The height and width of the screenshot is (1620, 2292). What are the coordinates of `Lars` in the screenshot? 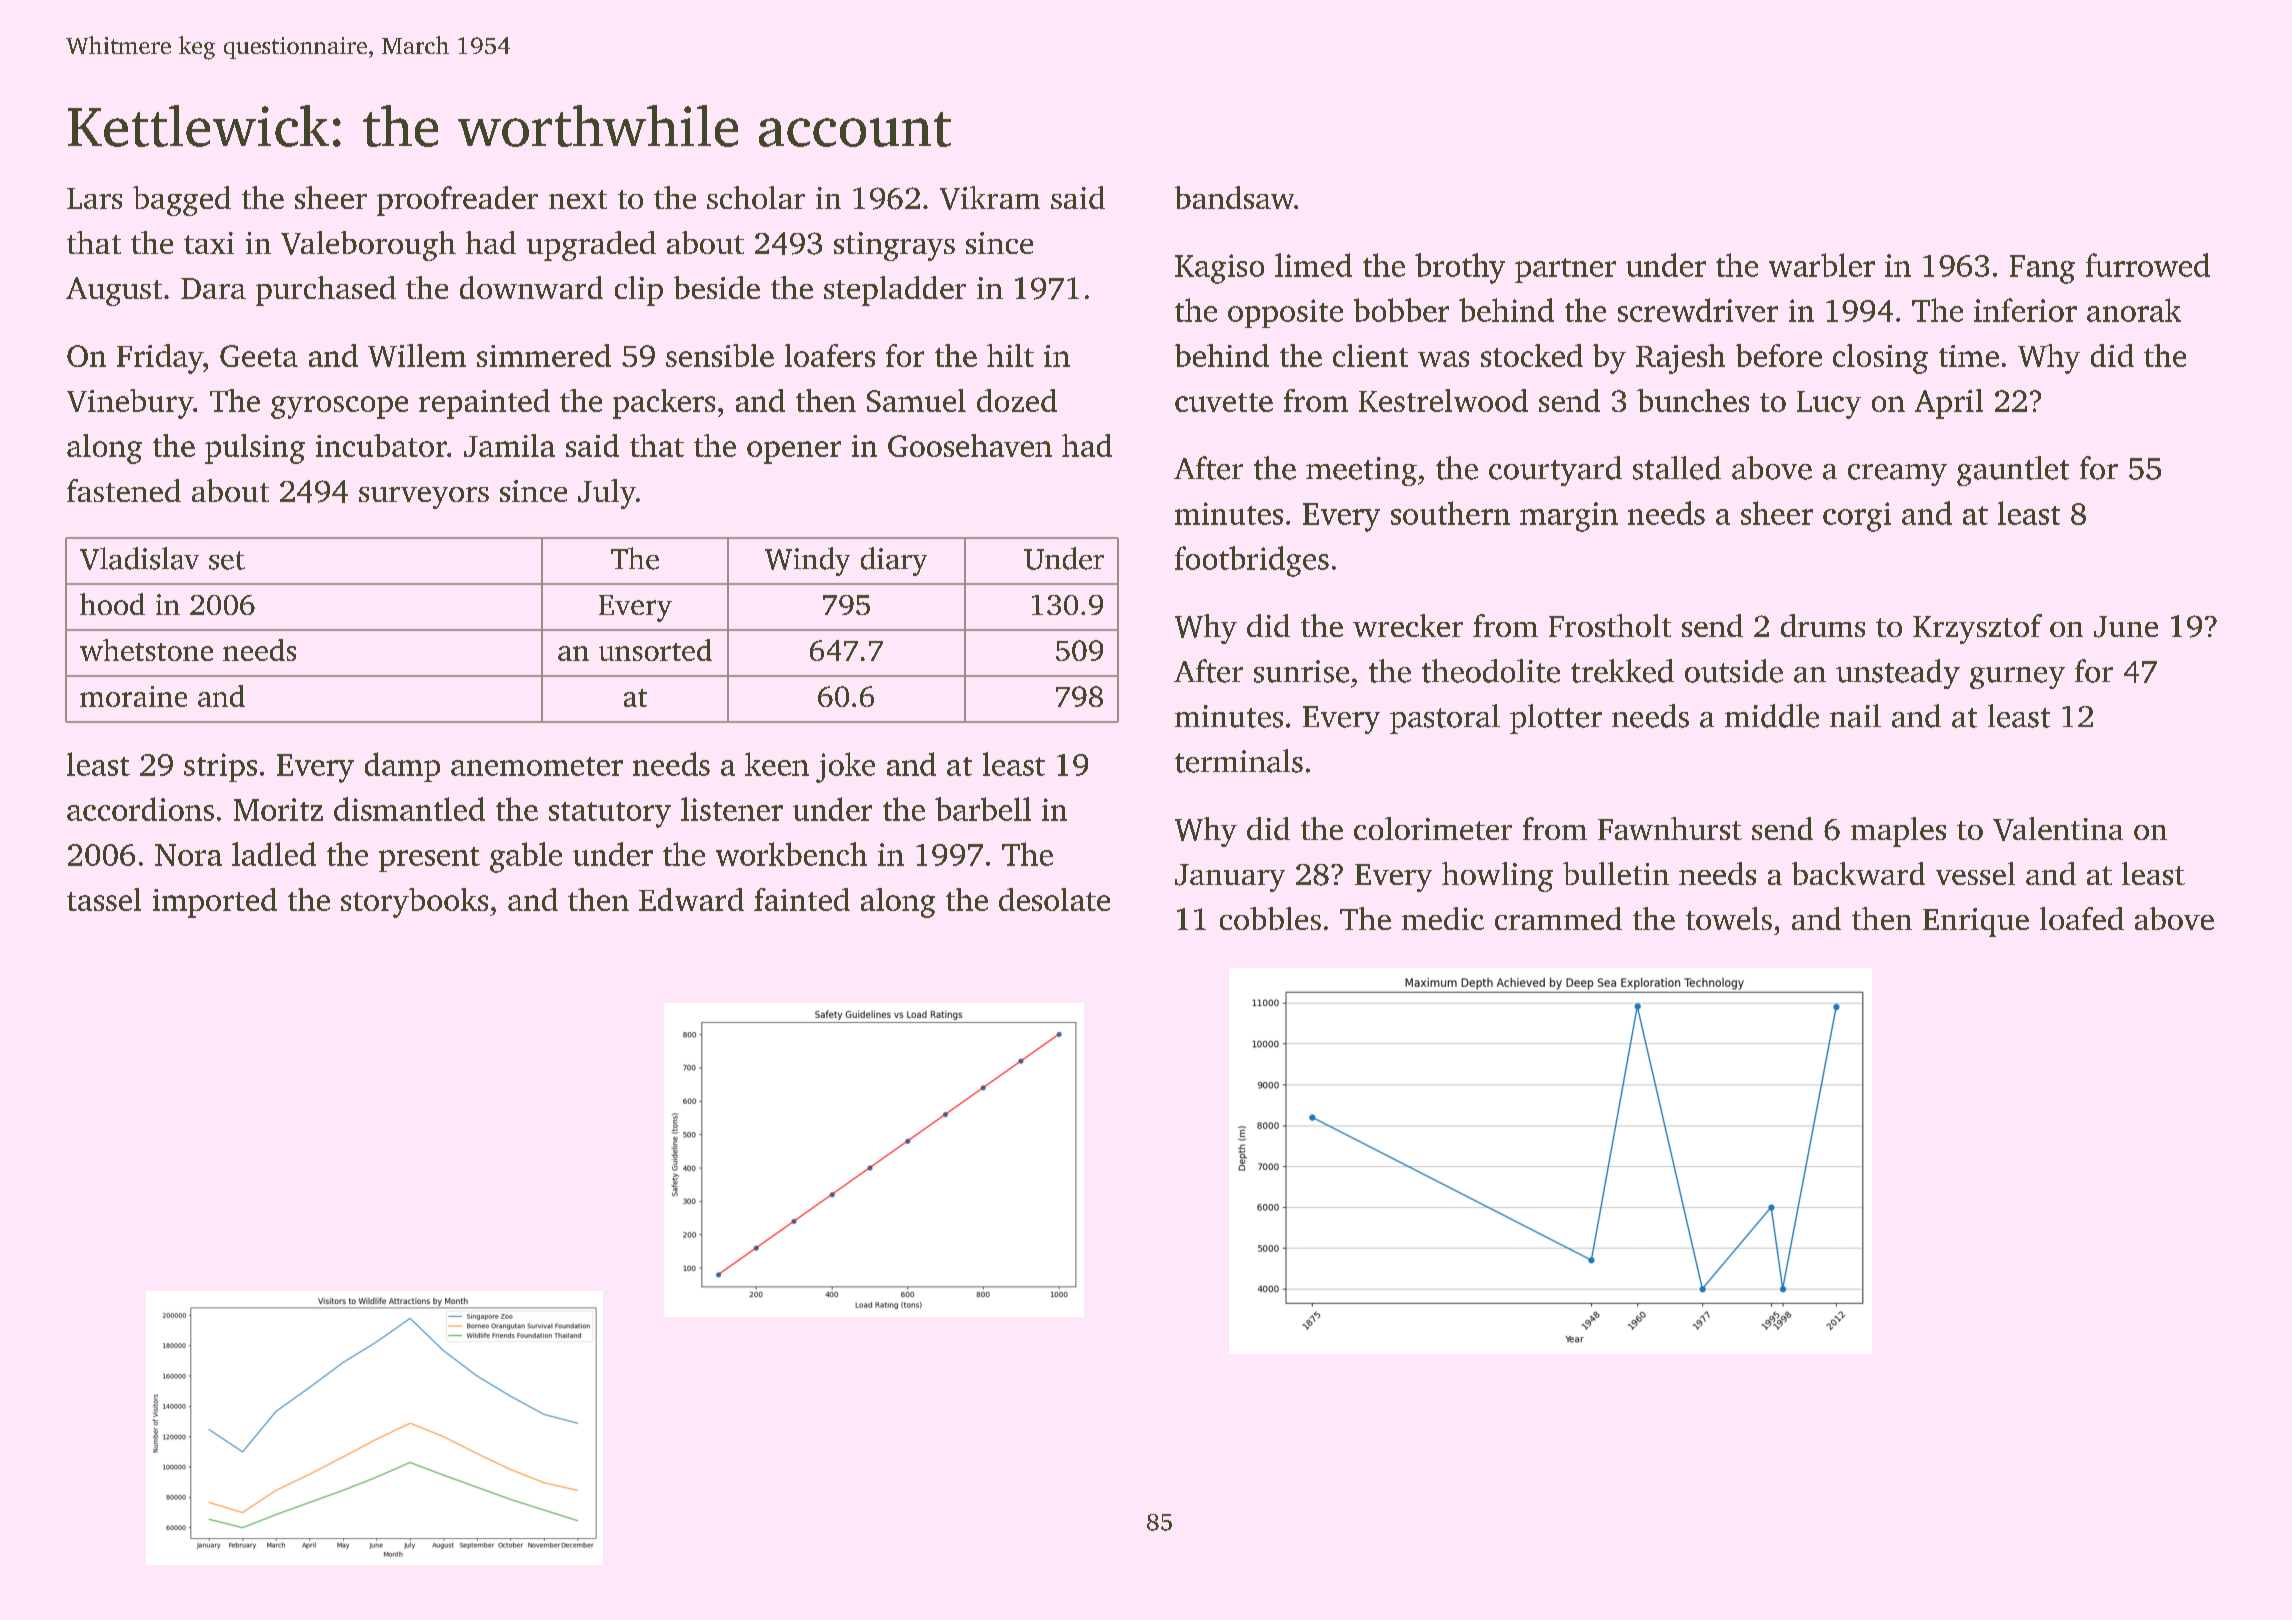 It's located at (94, 198).
